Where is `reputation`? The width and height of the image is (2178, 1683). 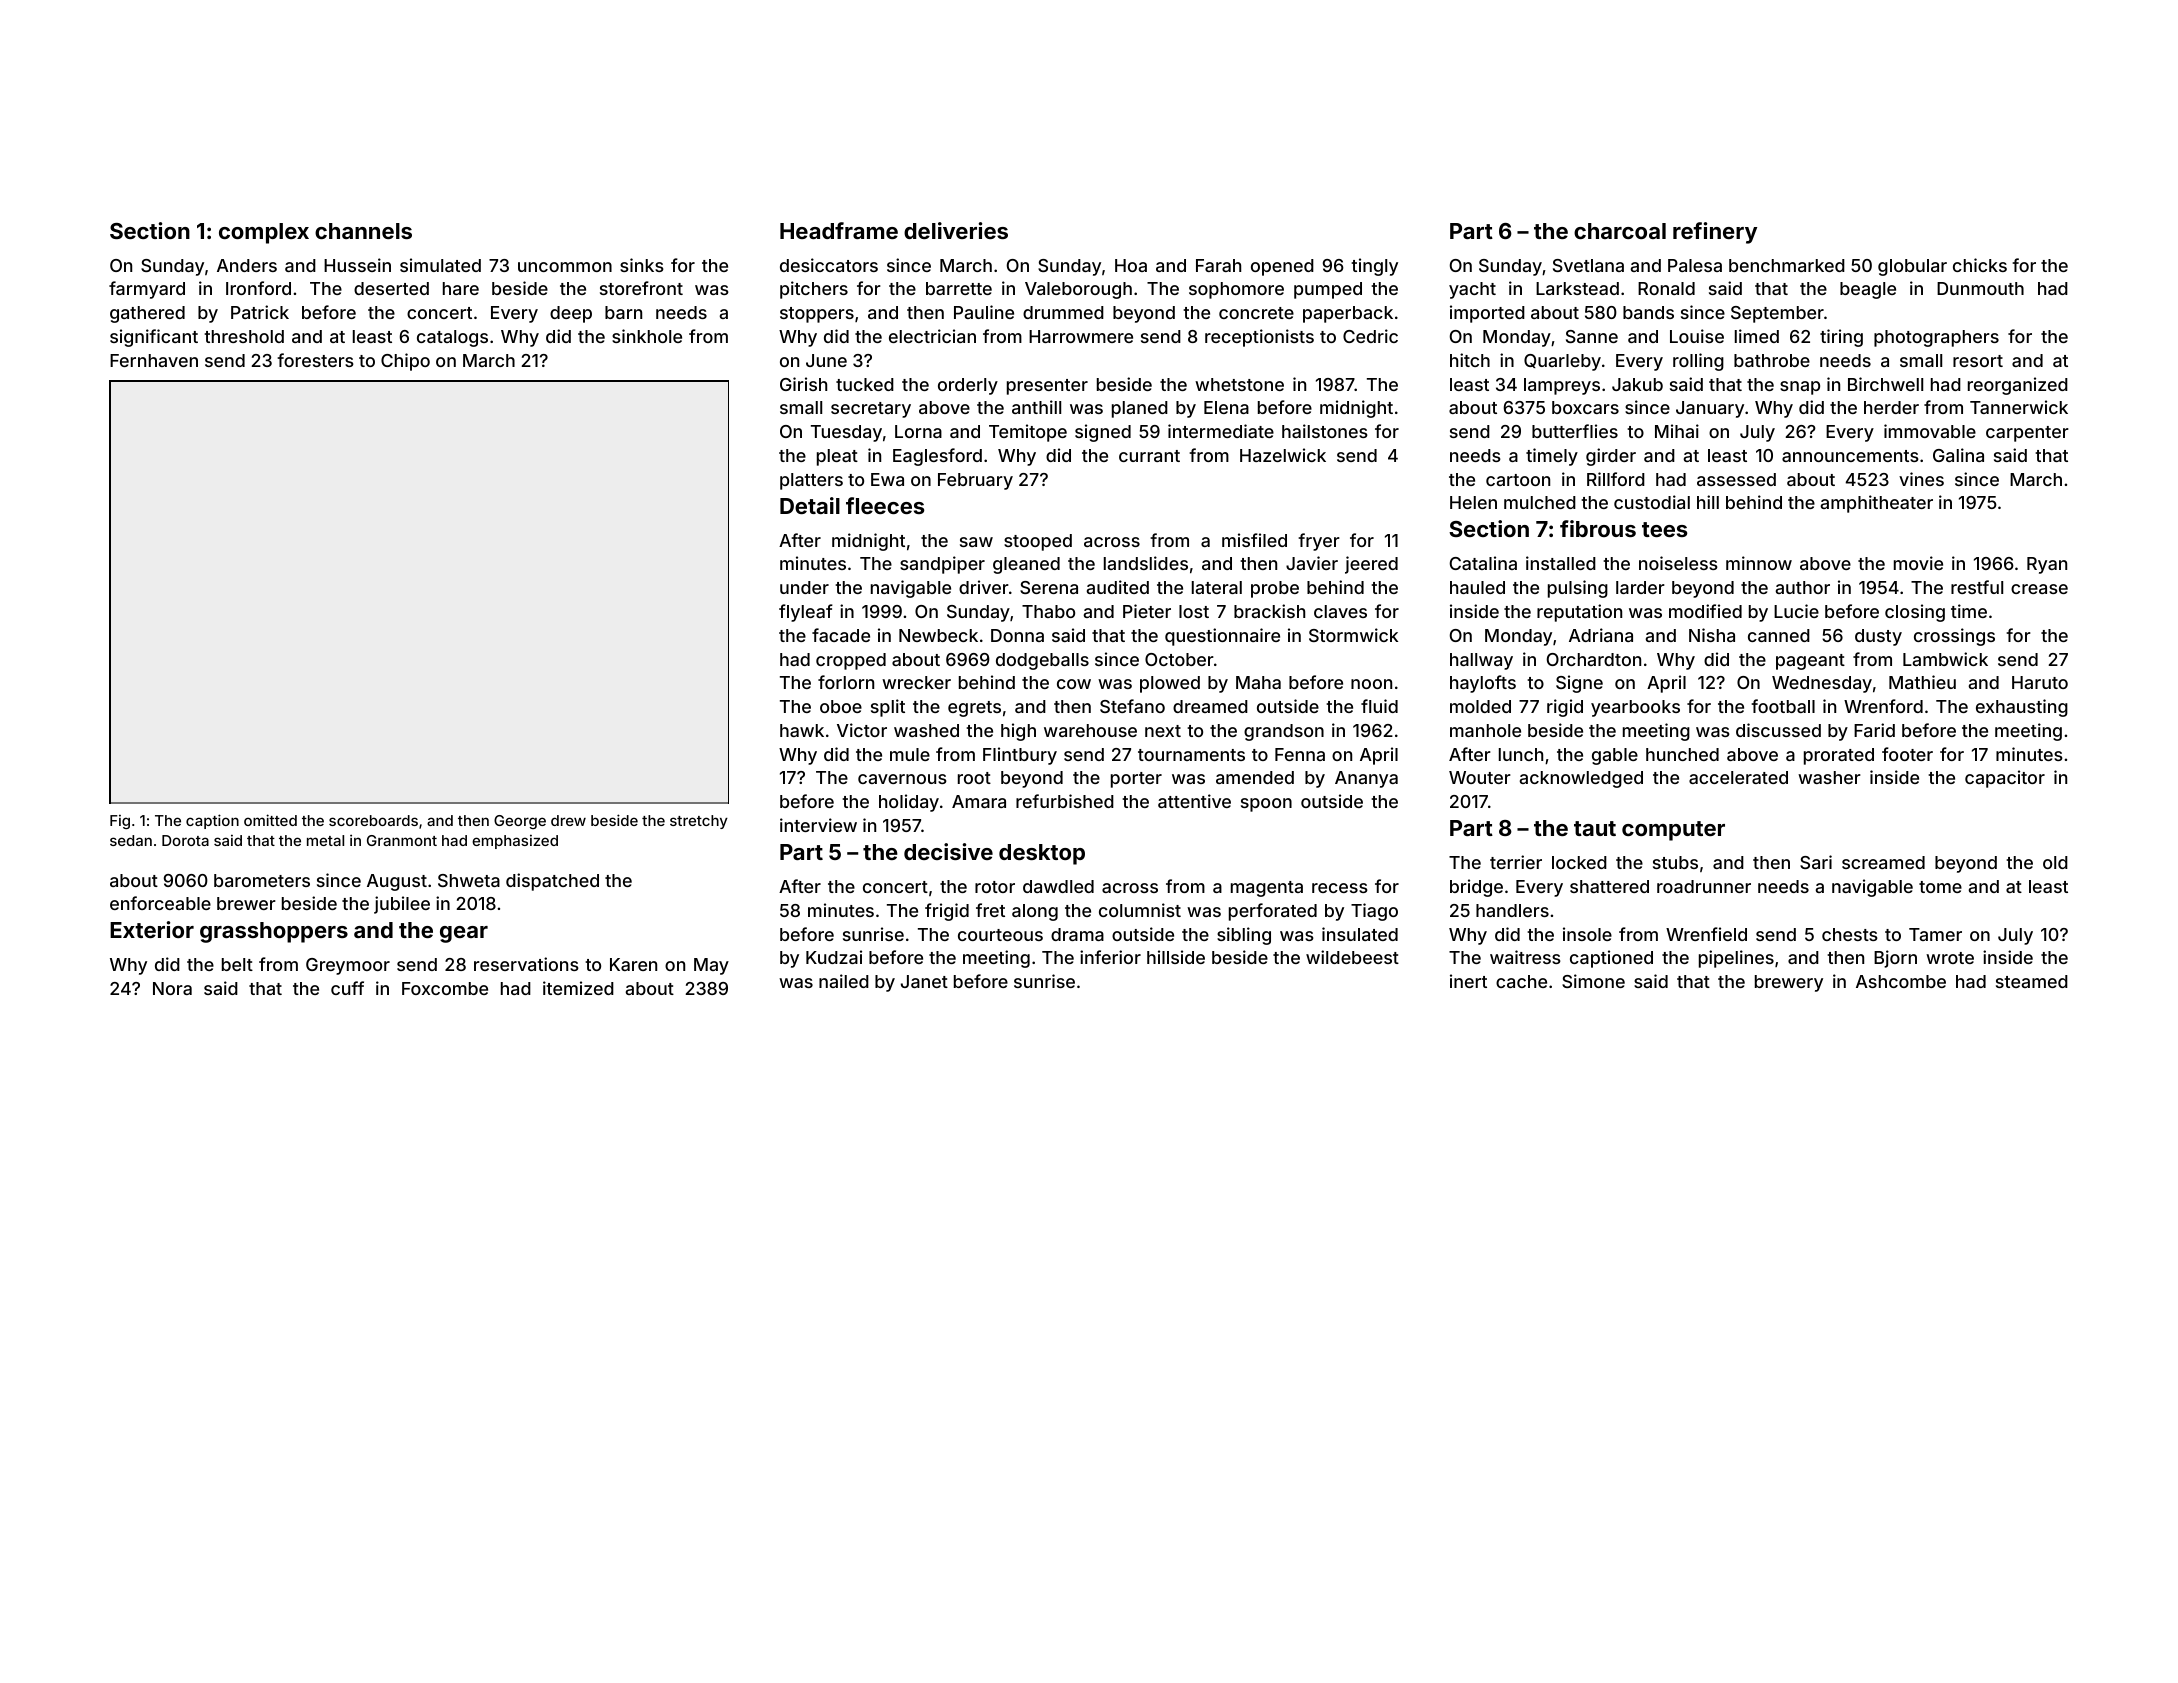 reputation is located at coordinates (1579, 613).
